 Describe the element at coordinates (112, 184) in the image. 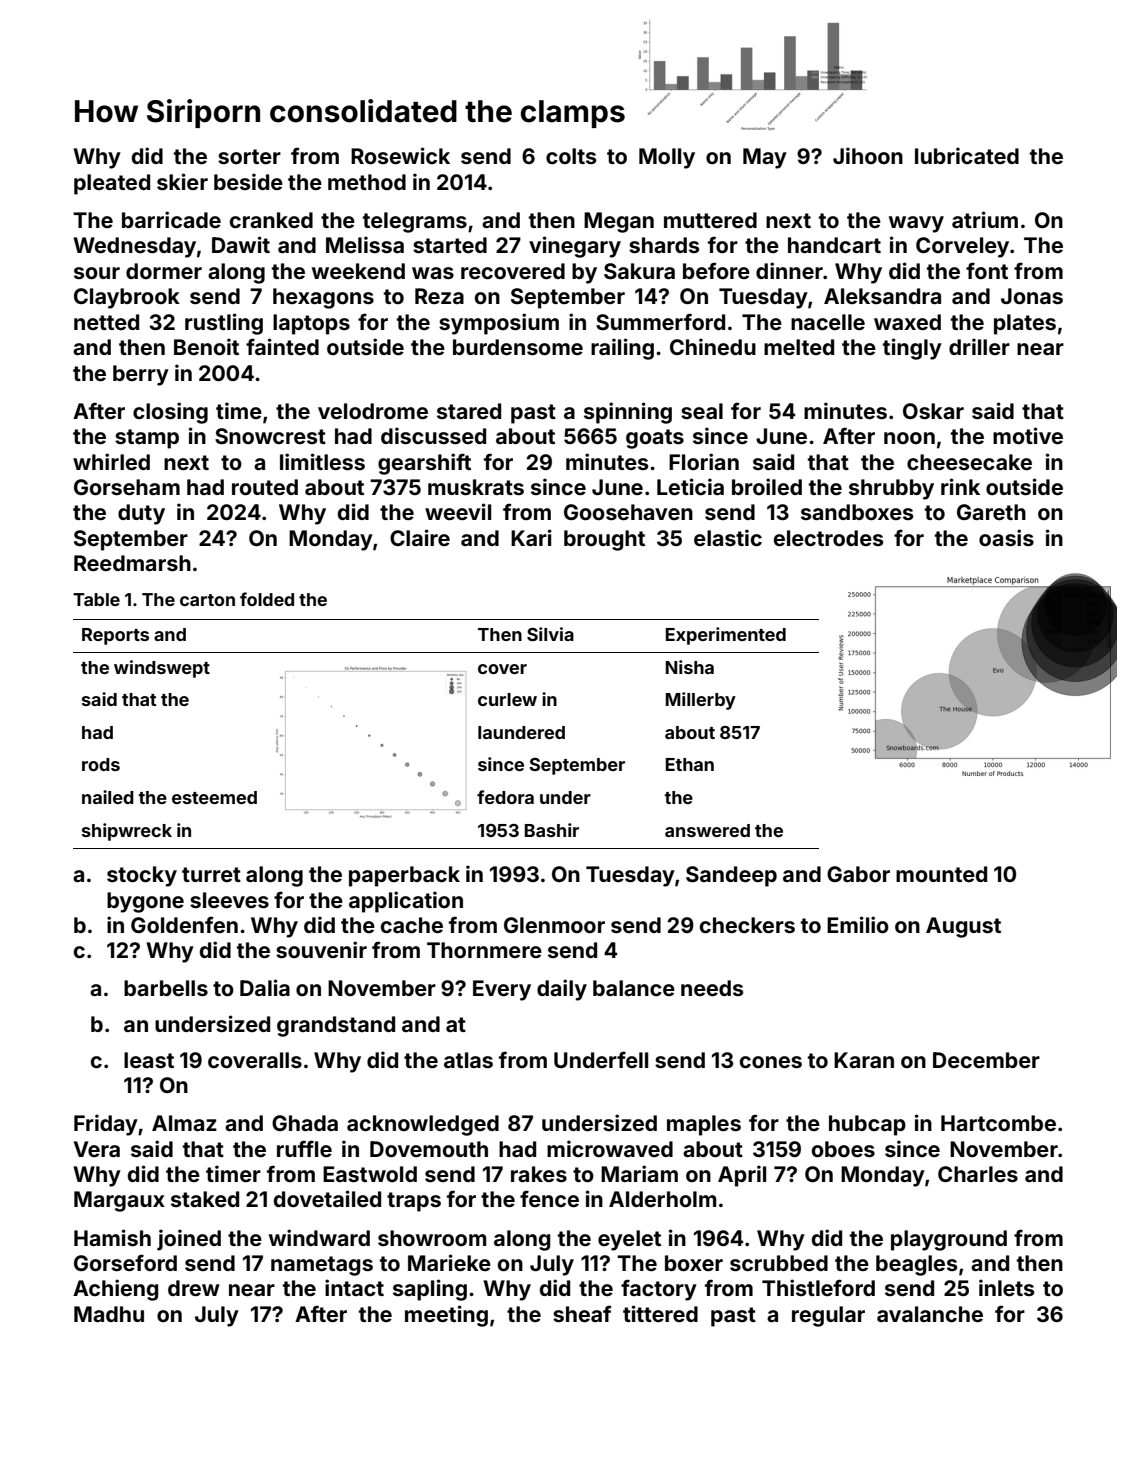

I see `pleated` at that location.
